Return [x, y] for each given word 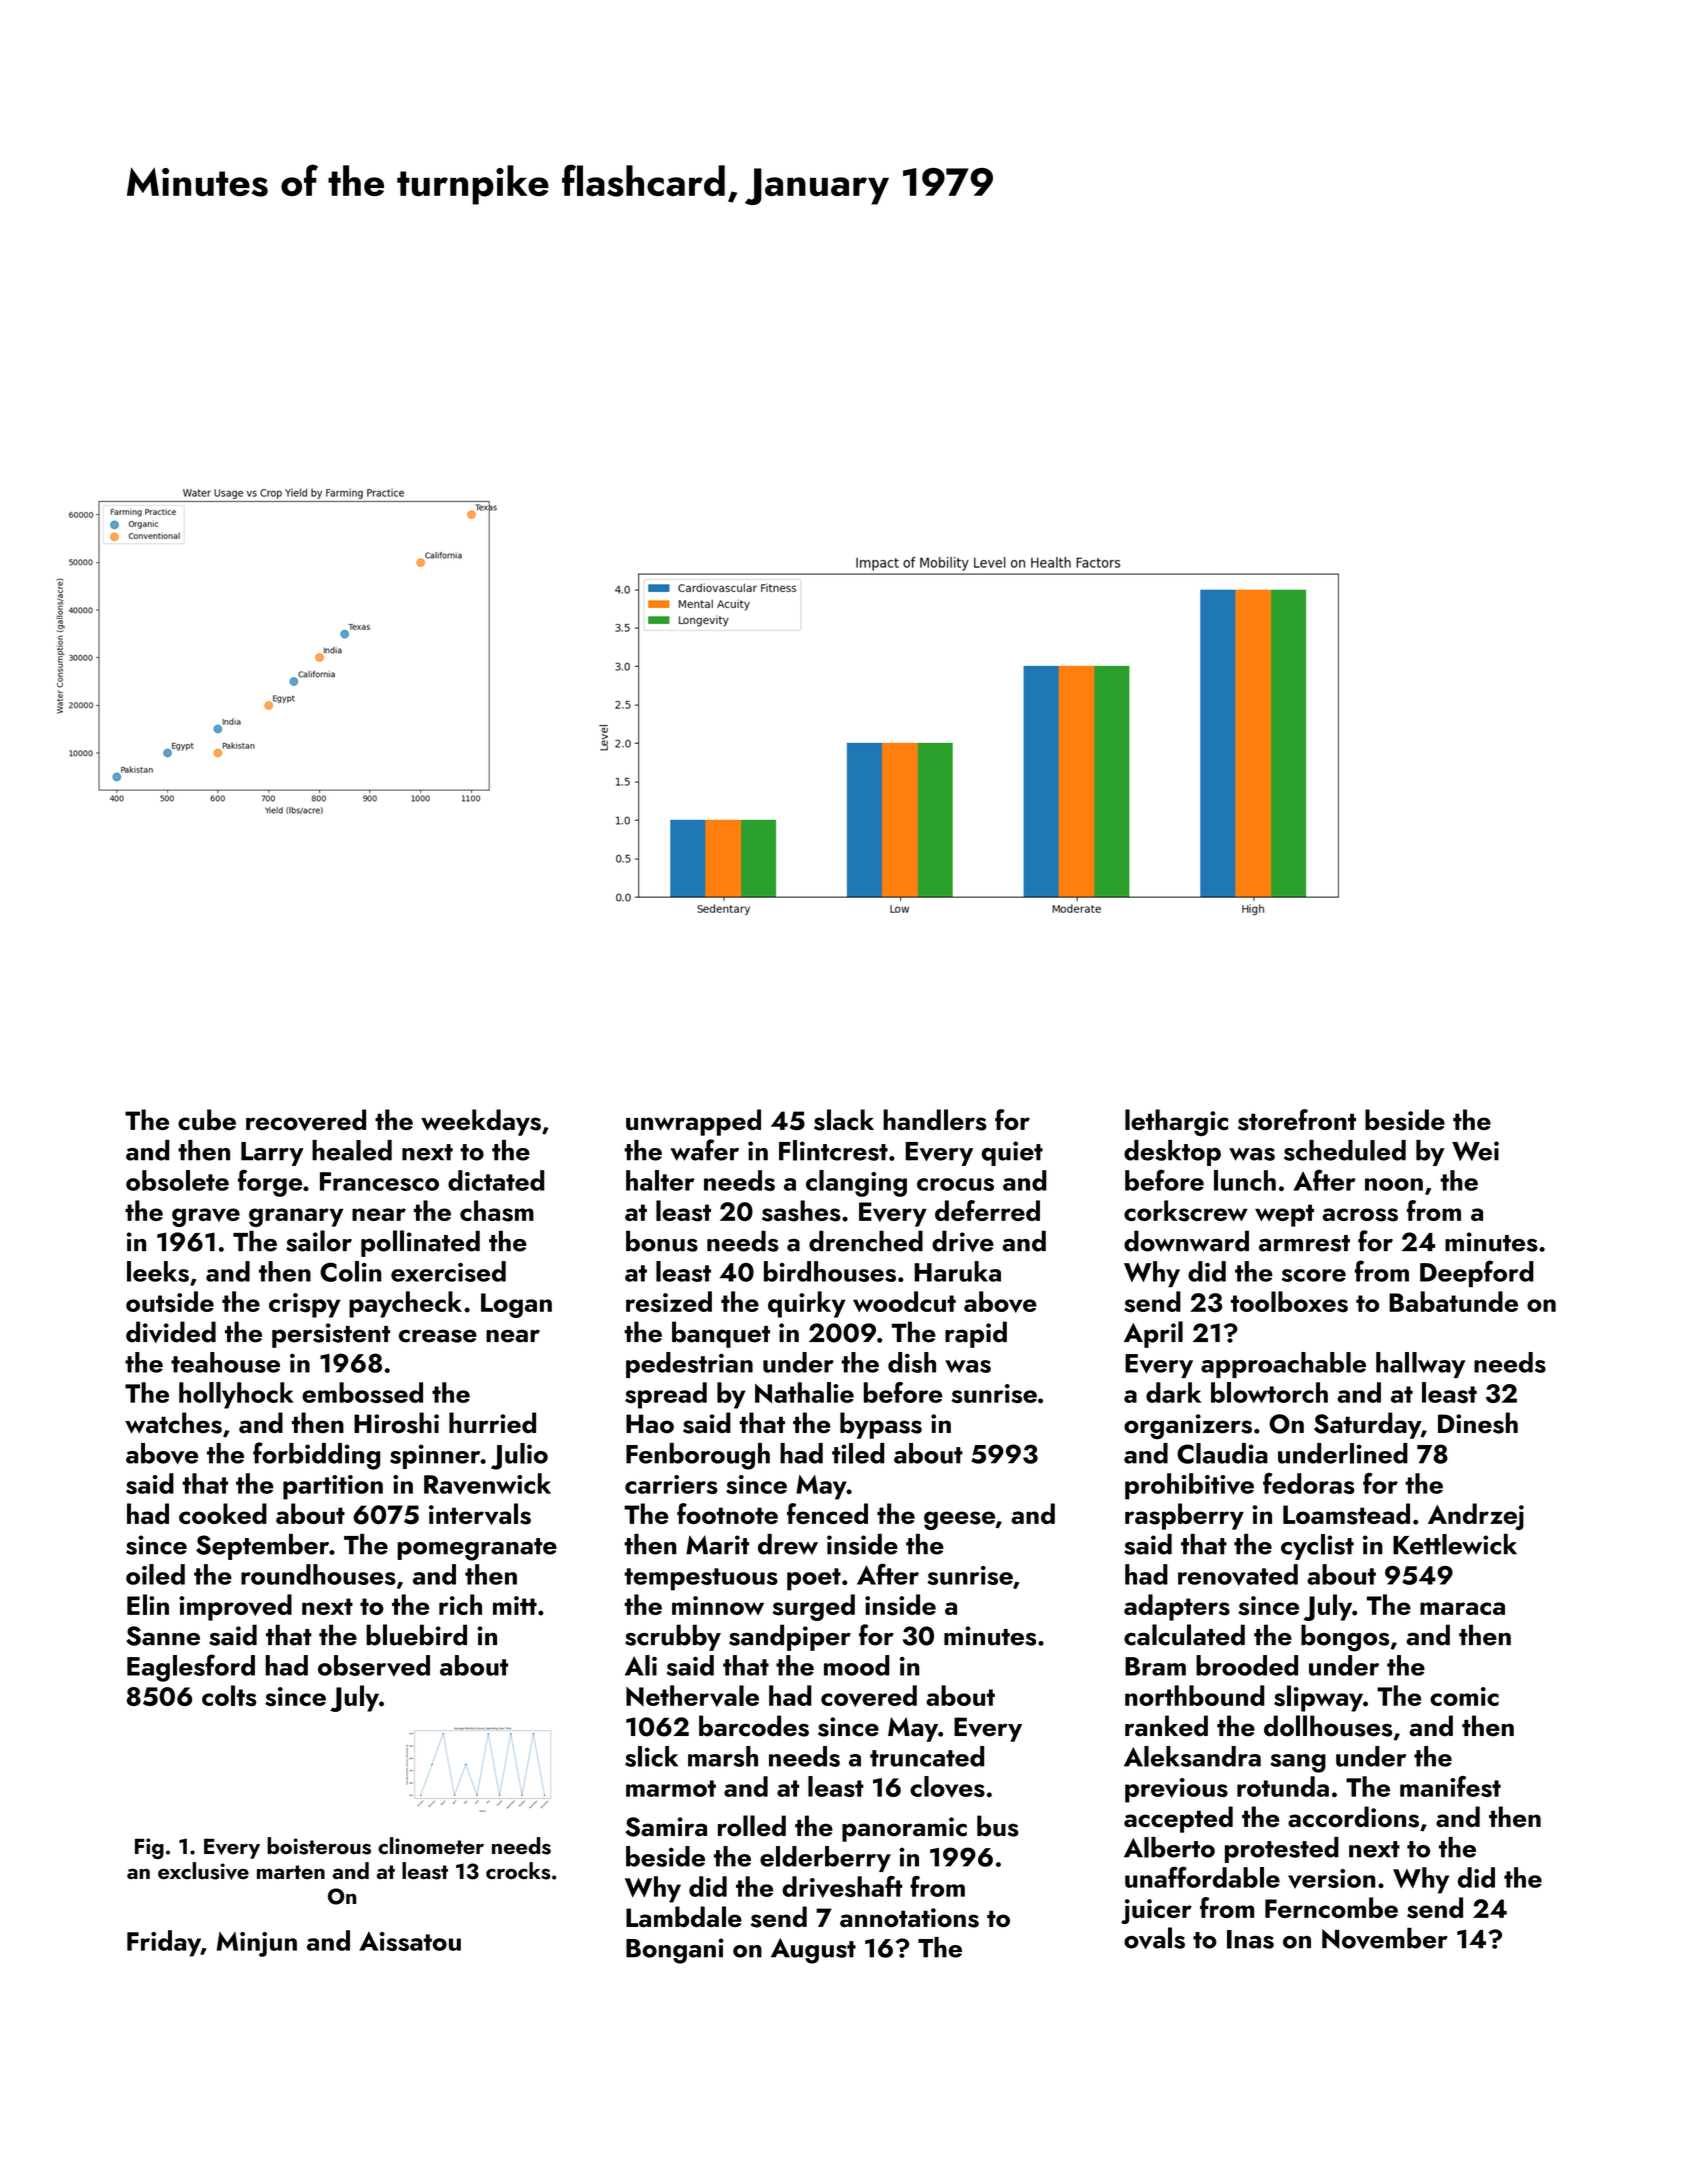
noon [1394, 1184]
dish [912, 1362]
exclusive [203, 1871]
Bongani [675, 1951]
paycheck [405, 1304]
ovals [1154, 1938]
